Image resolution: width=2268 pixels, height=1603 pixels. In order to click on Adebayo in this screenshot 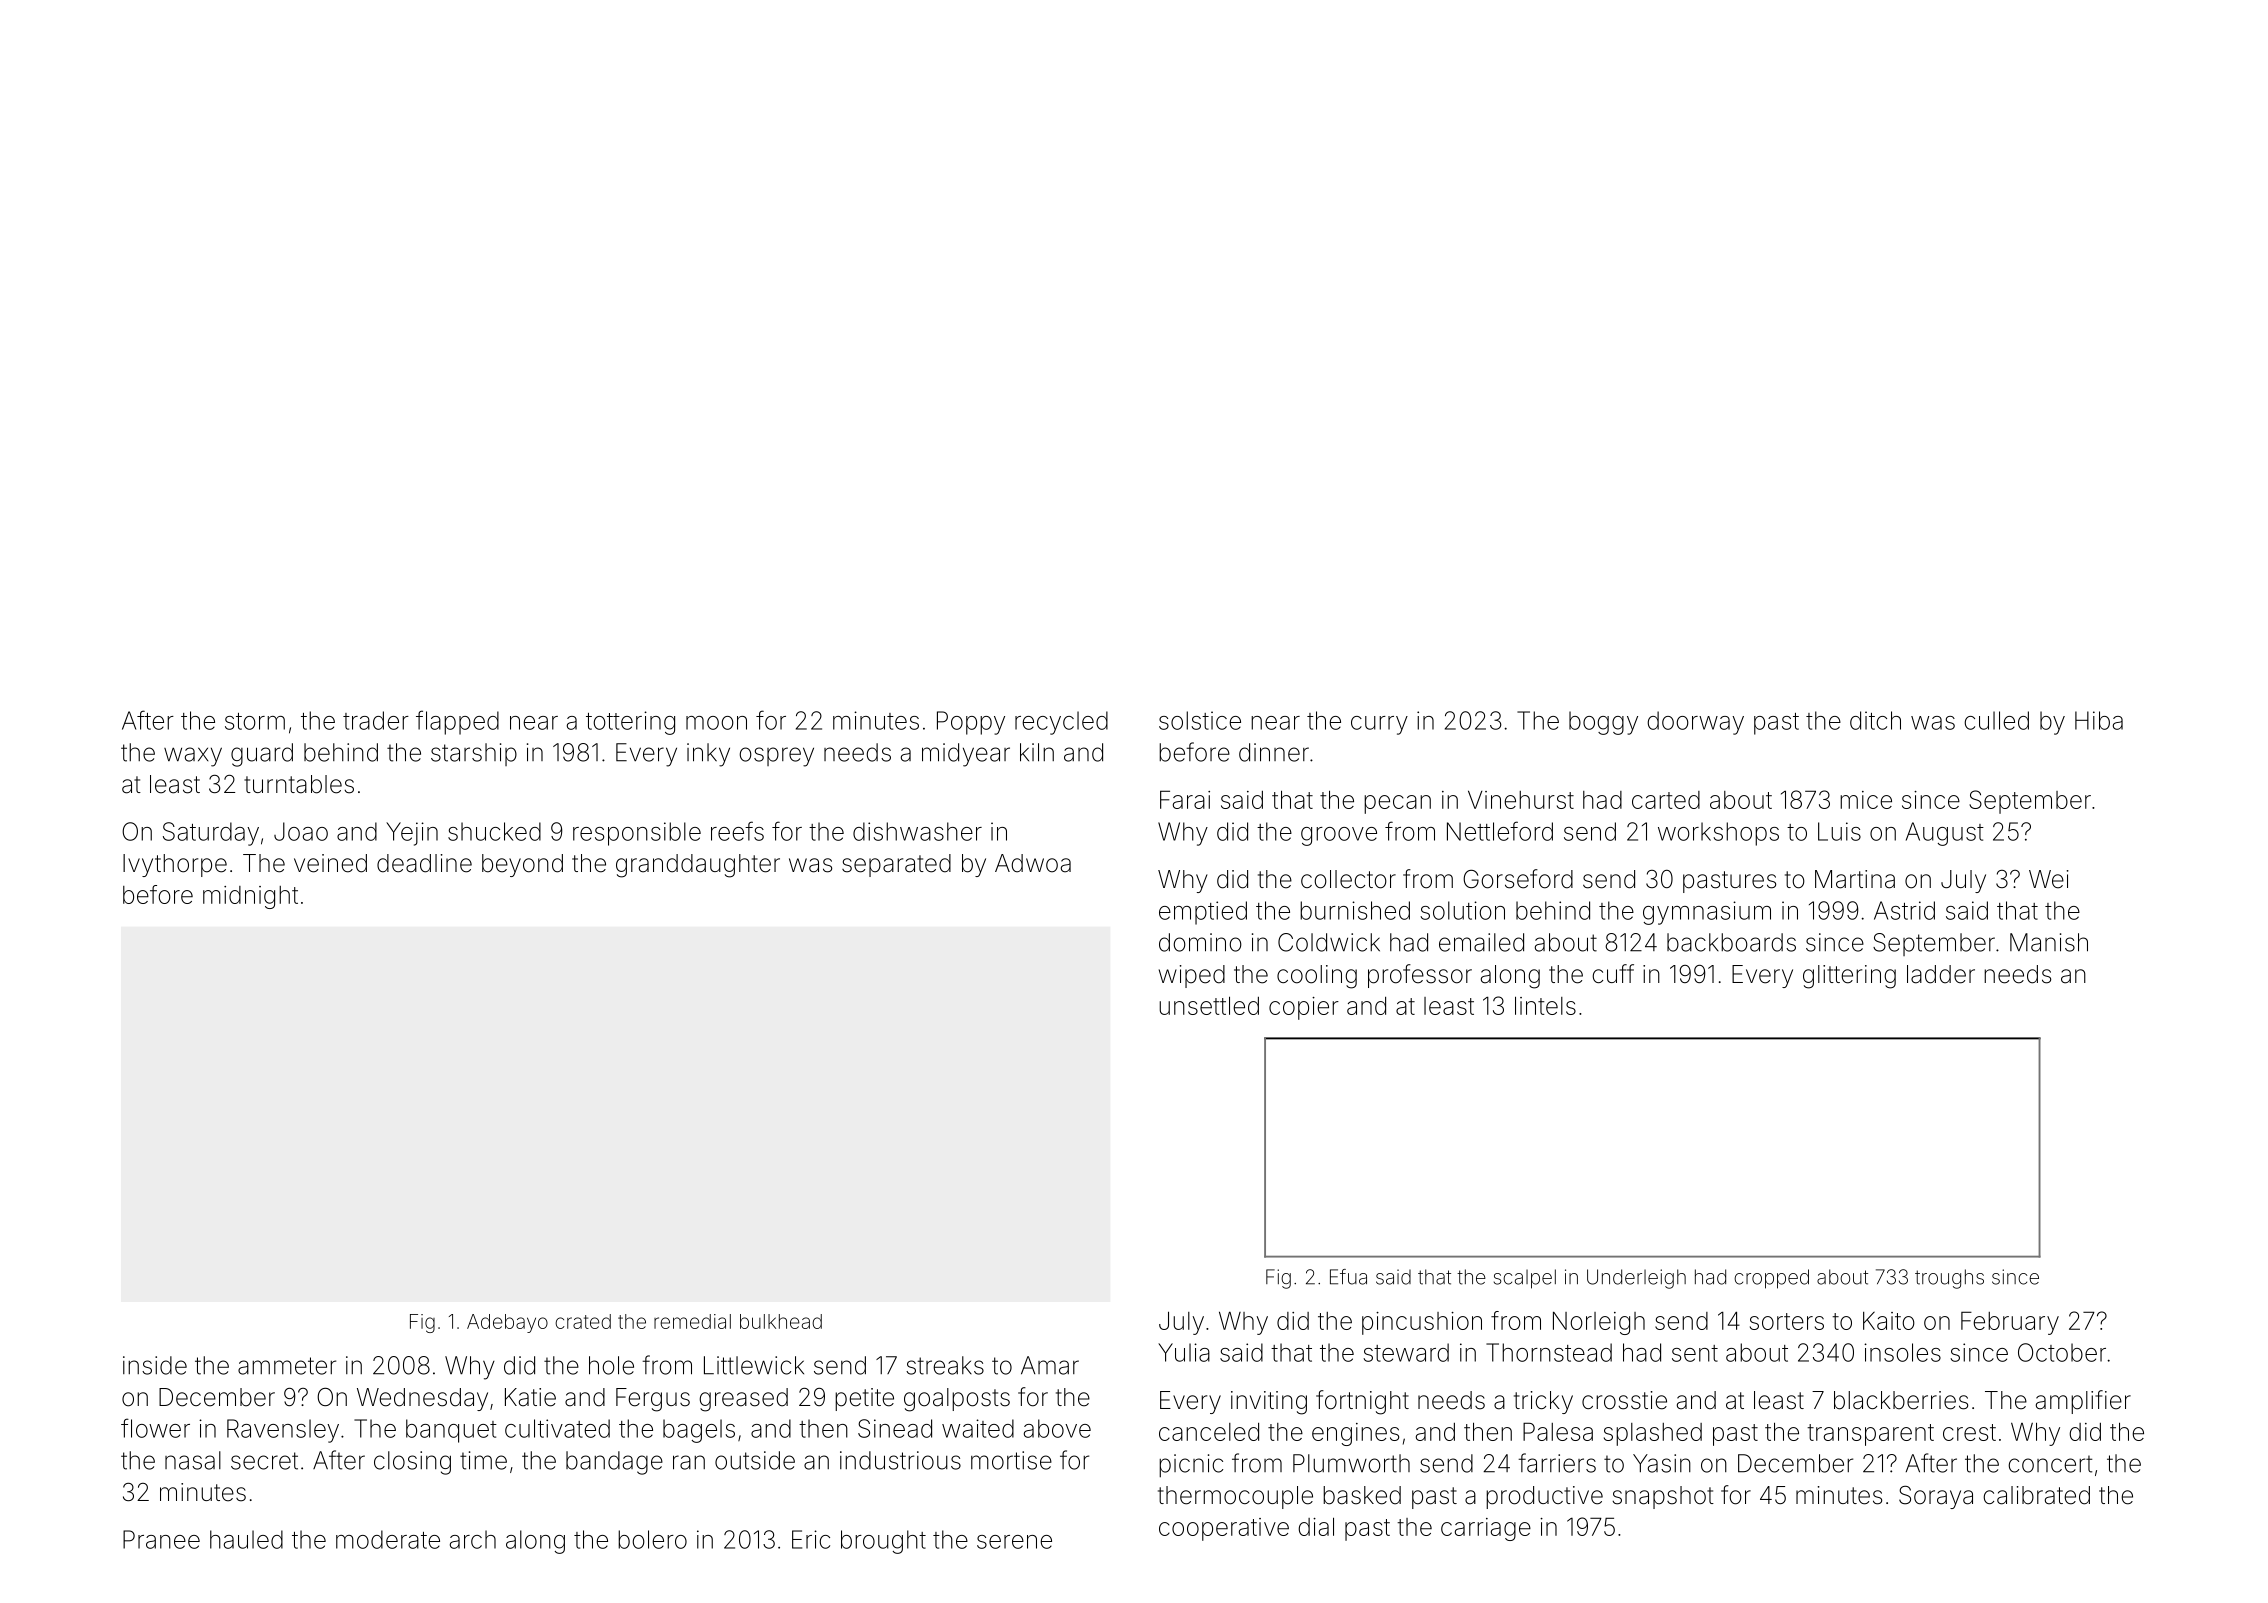, I will do `click(507, 1323)`.
